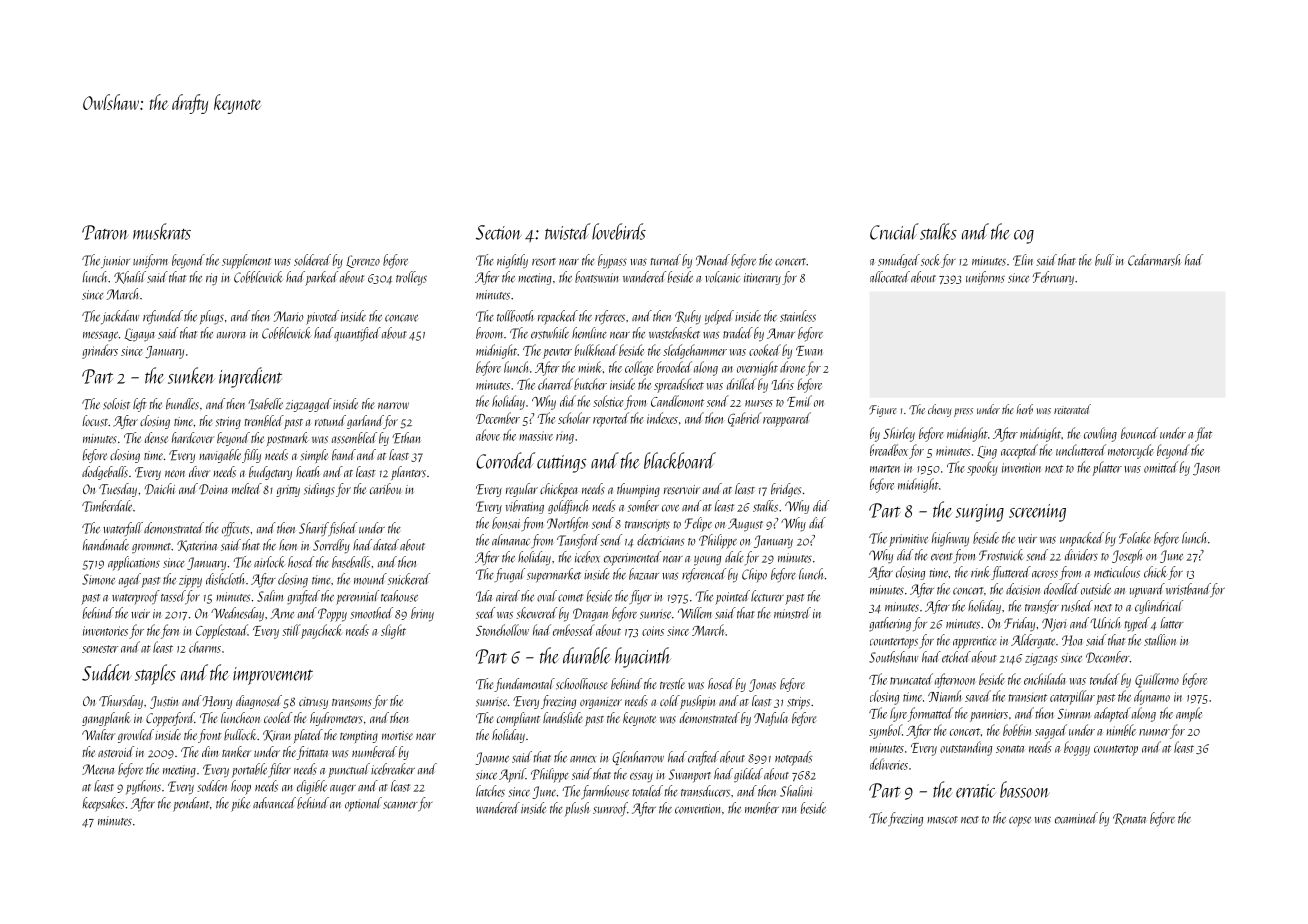 The width and height of the screenshot is (1308, 924). What do you see at coordinates (1053, 278) in the screenshot?
I see `February` at bounding box center [1053, 278].
